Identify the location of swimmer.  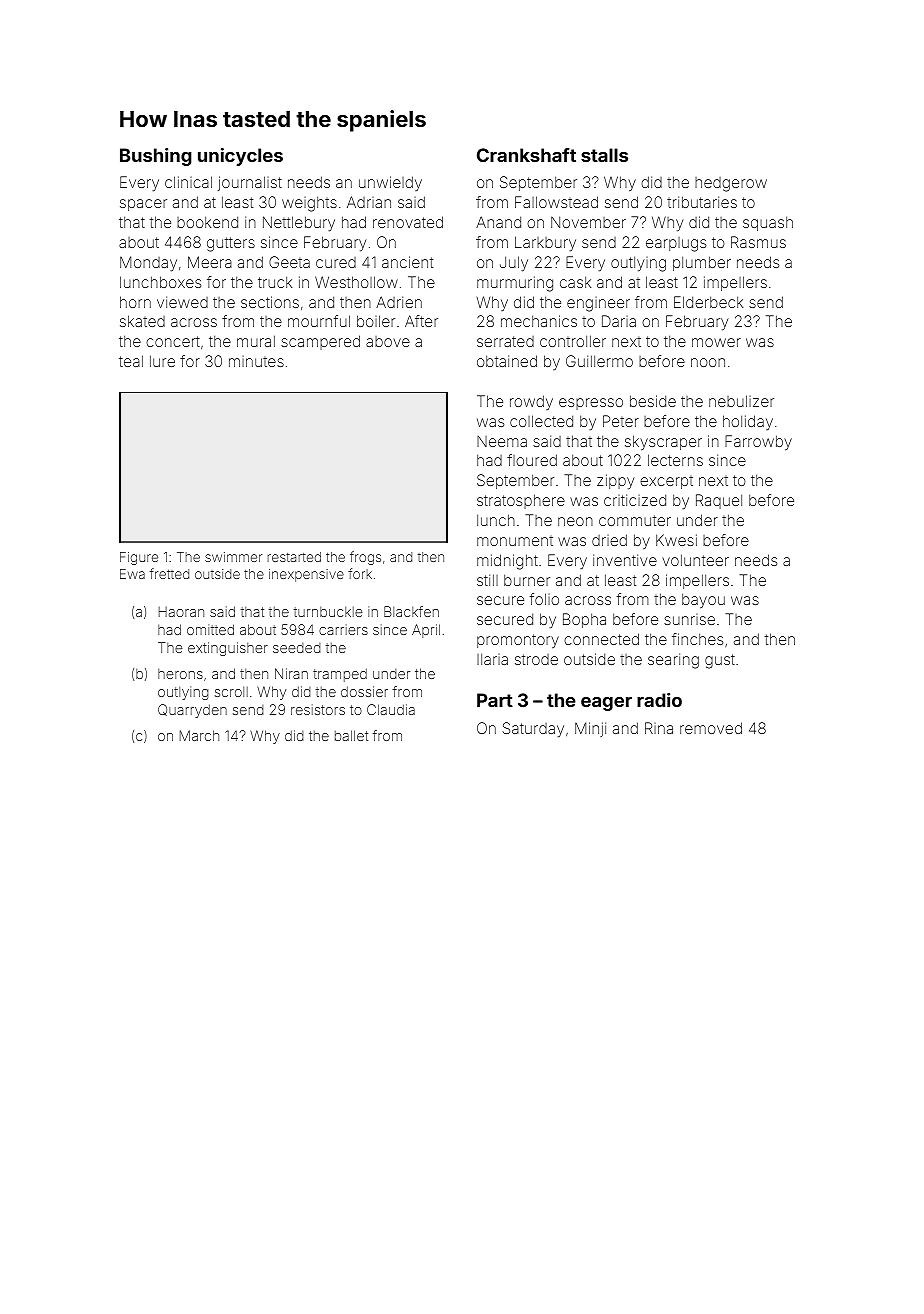
(233, 557).
